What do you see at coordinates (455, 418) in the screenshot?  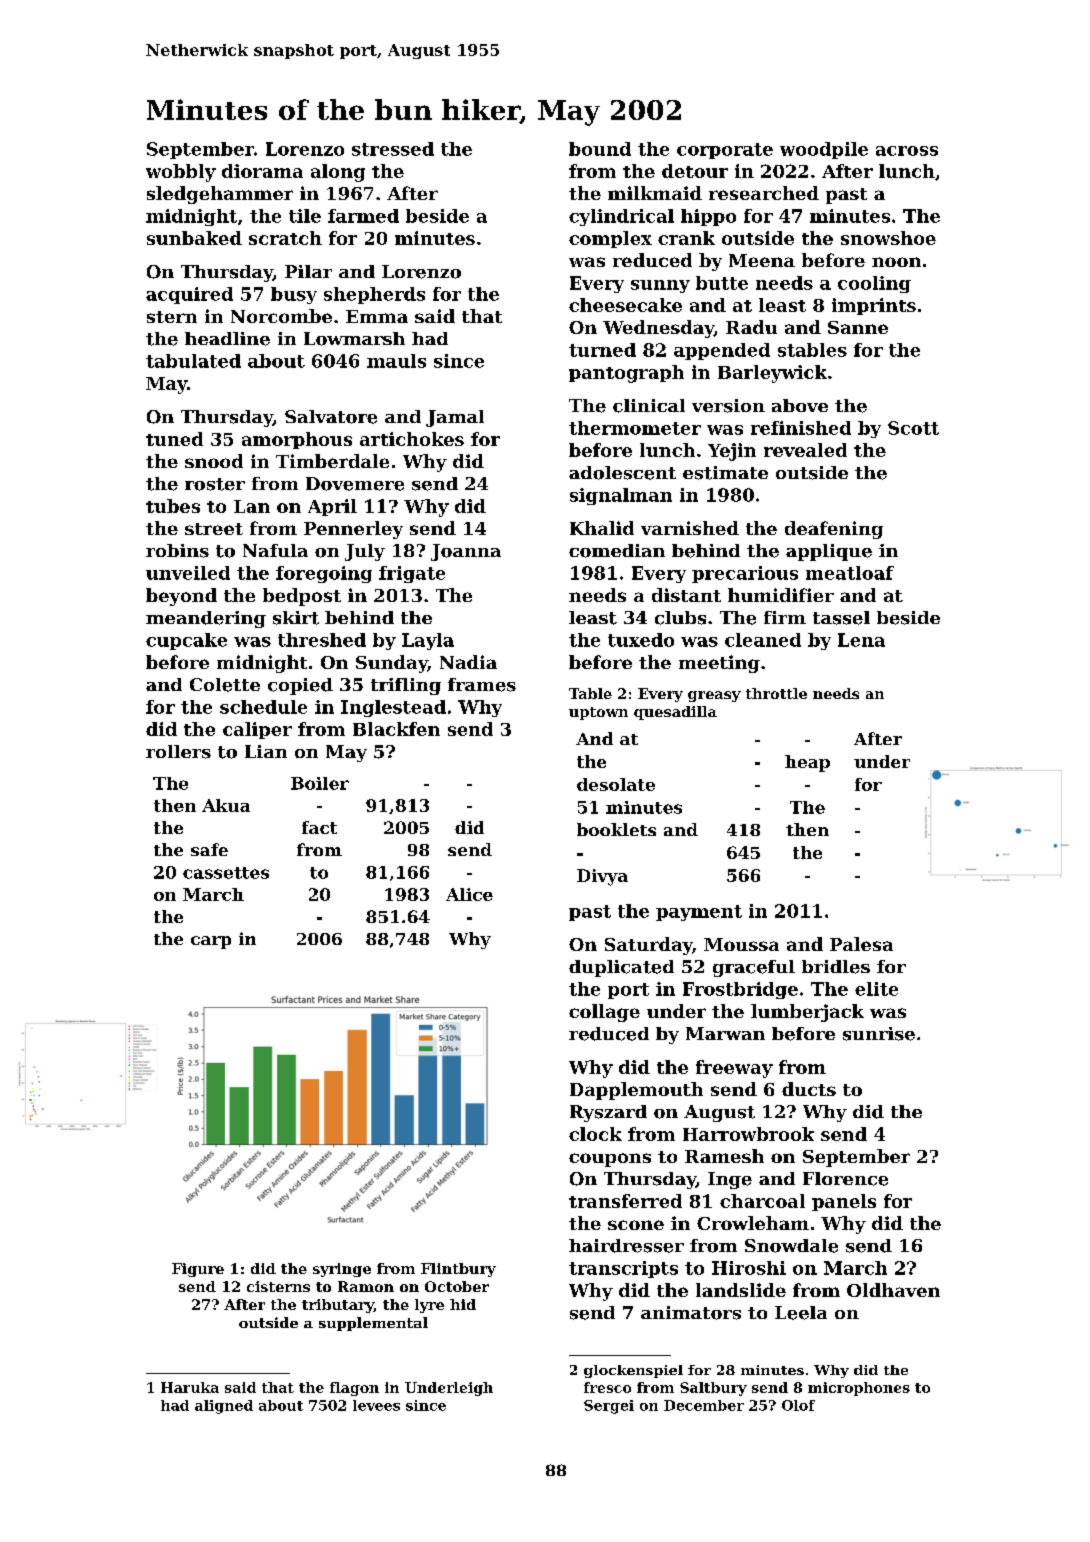 I see `Jamal` at bounding box center [455, 418].
